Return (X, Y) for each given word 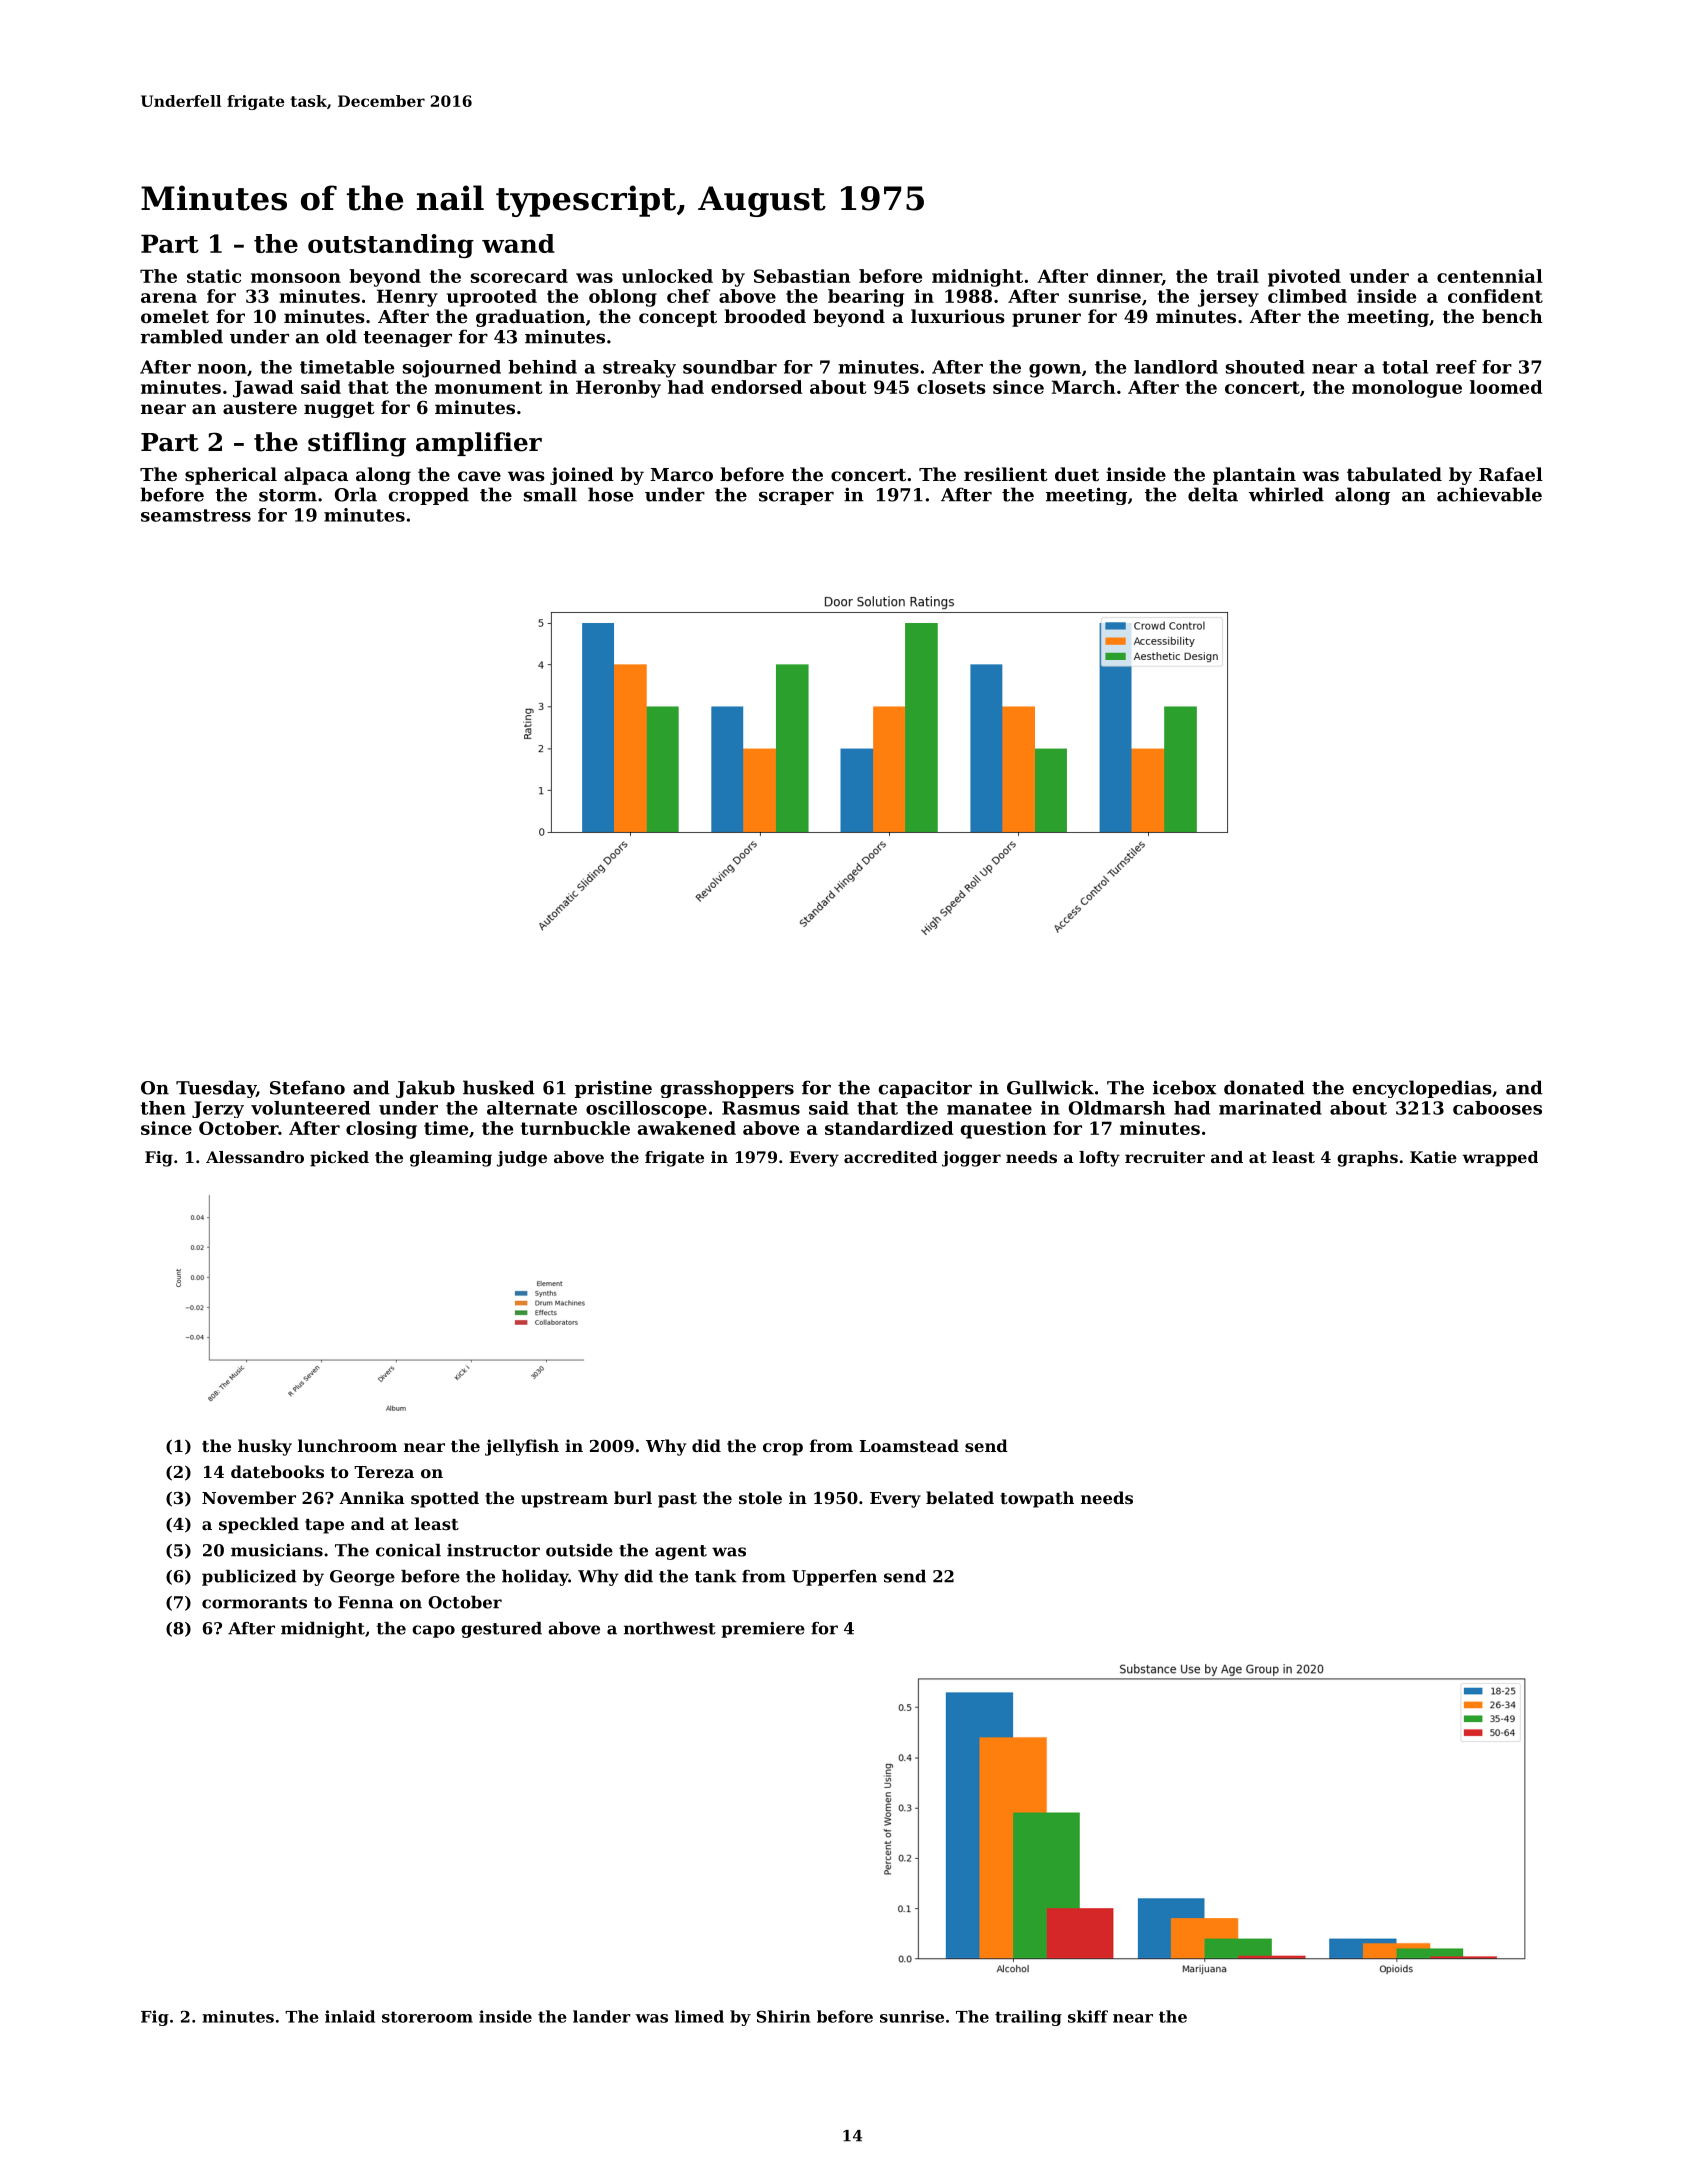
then (163, 1108)
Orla (356, 494)
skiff (1088, 2016)
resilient (1006, 474)
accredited (890, 1157)
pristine (613, 1089)
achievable (1489, 494)
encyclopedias (1422, 1089)
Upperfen (834, 1578)
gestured (501, 1630)
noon (222, 369)
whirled (1286, 494)
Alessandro (255, 1157)
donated (1264, 1087)
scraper (796, 498)
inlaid (350, 2016)
